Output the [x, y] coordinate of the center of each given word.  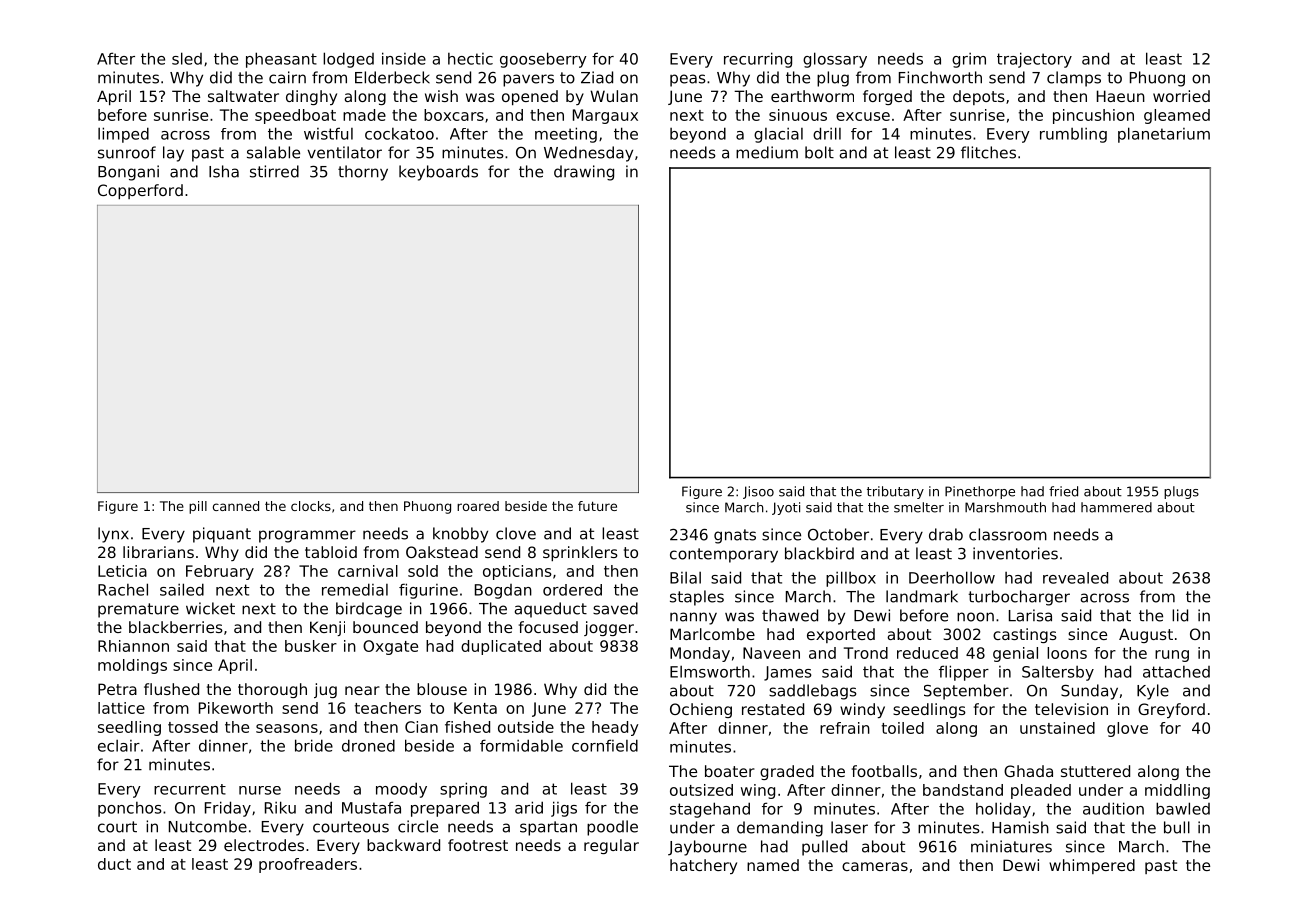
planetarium [1164, 135]
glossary [835, 60]
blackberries [176, 627]
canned [236, 506]
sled [187, 58]
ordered [572, 590]
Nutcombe [208, 826]
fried [1063, 491]
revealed [1075, 578]
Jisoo [758, 492]
